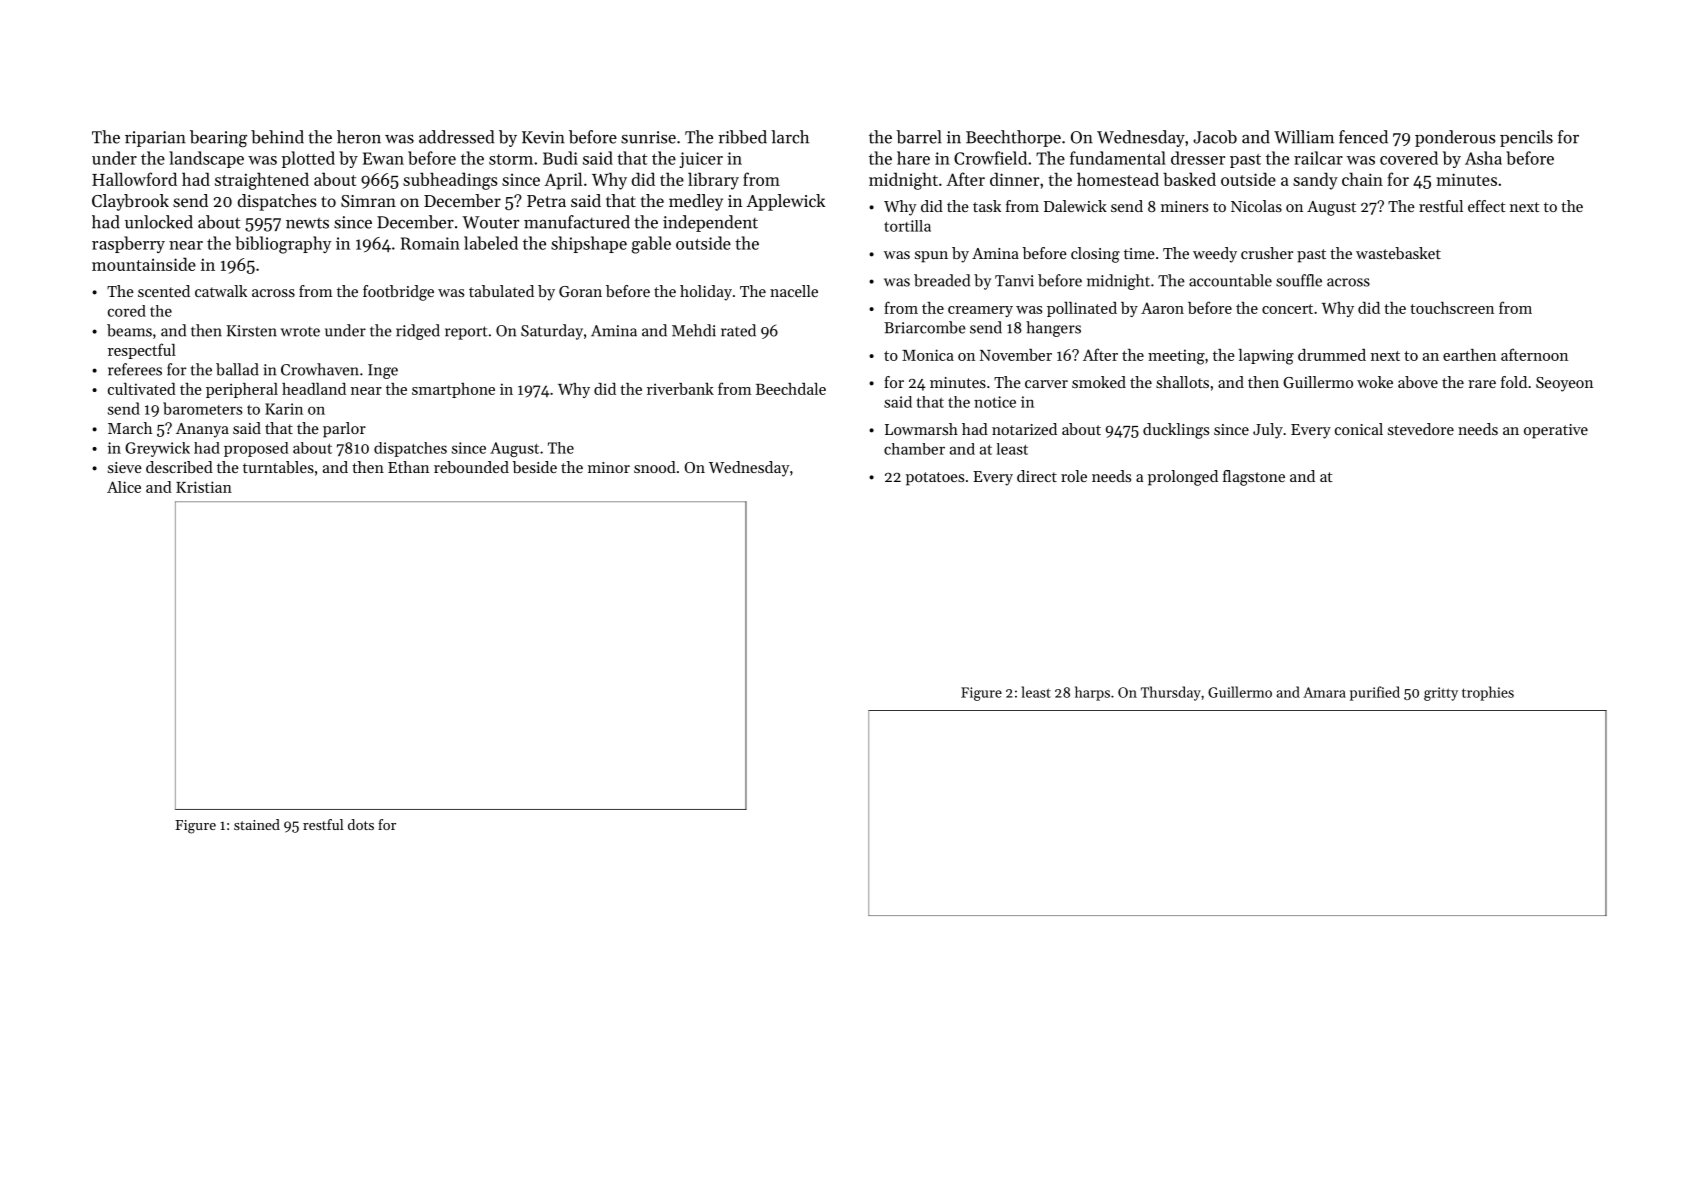  Describe the element at coordinates (1092, 693) in the screenshot. I see `harps` at that location.
